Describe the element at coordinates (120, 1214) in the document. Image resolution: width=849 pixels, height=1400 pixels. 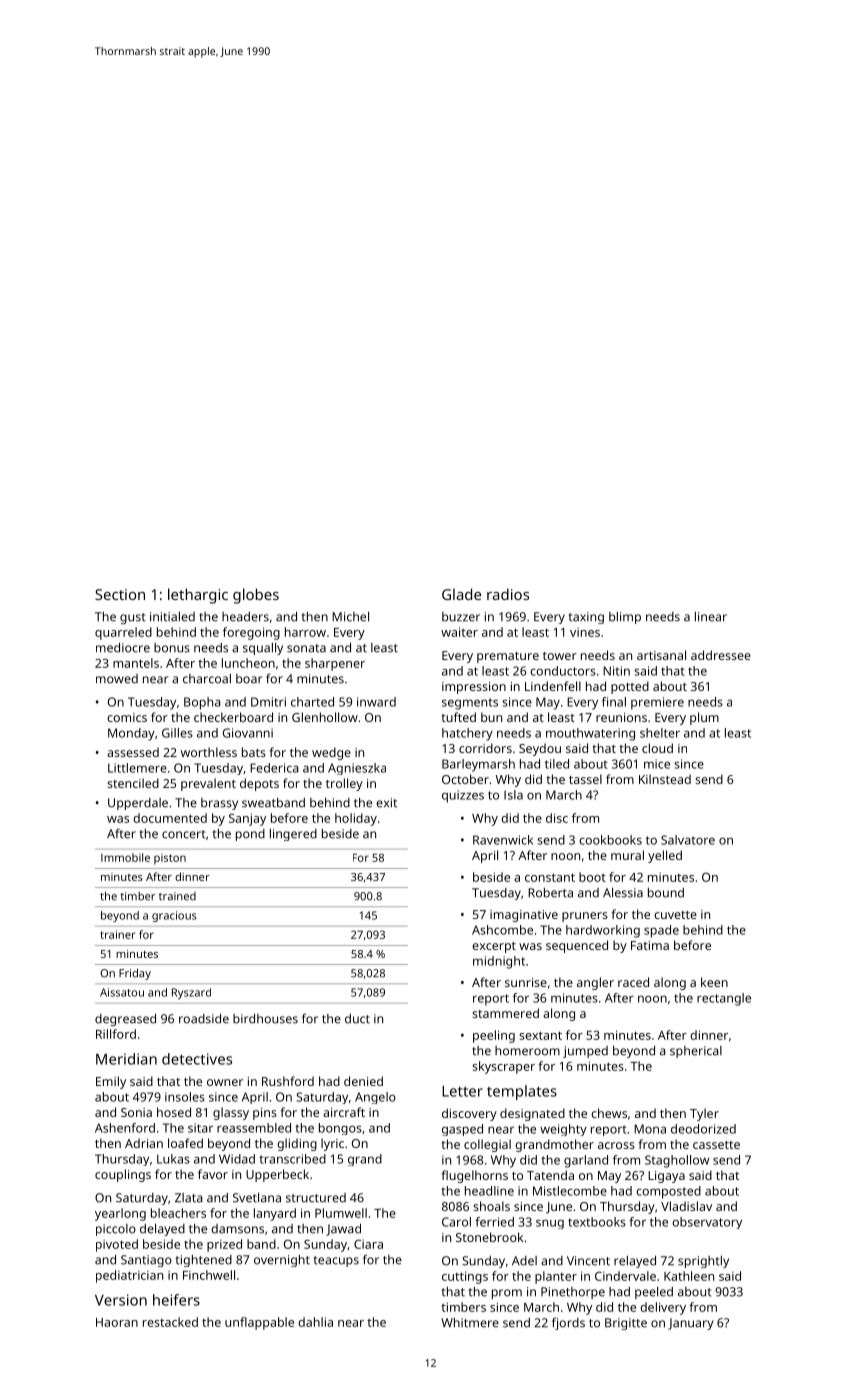
I see `yearlong` at that location.
